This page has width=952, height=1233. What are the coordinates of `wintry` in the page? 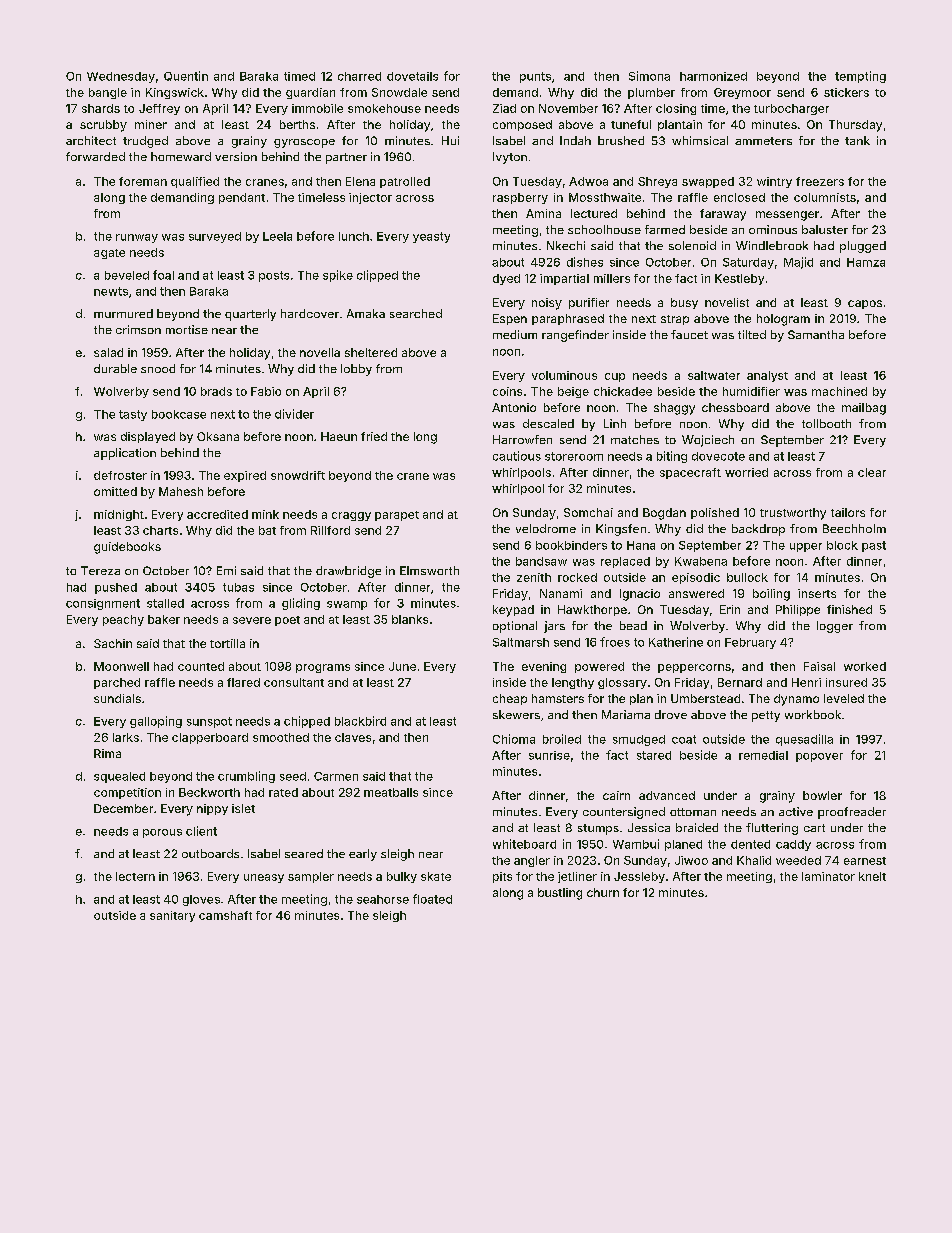 It's located at (774, 182).
